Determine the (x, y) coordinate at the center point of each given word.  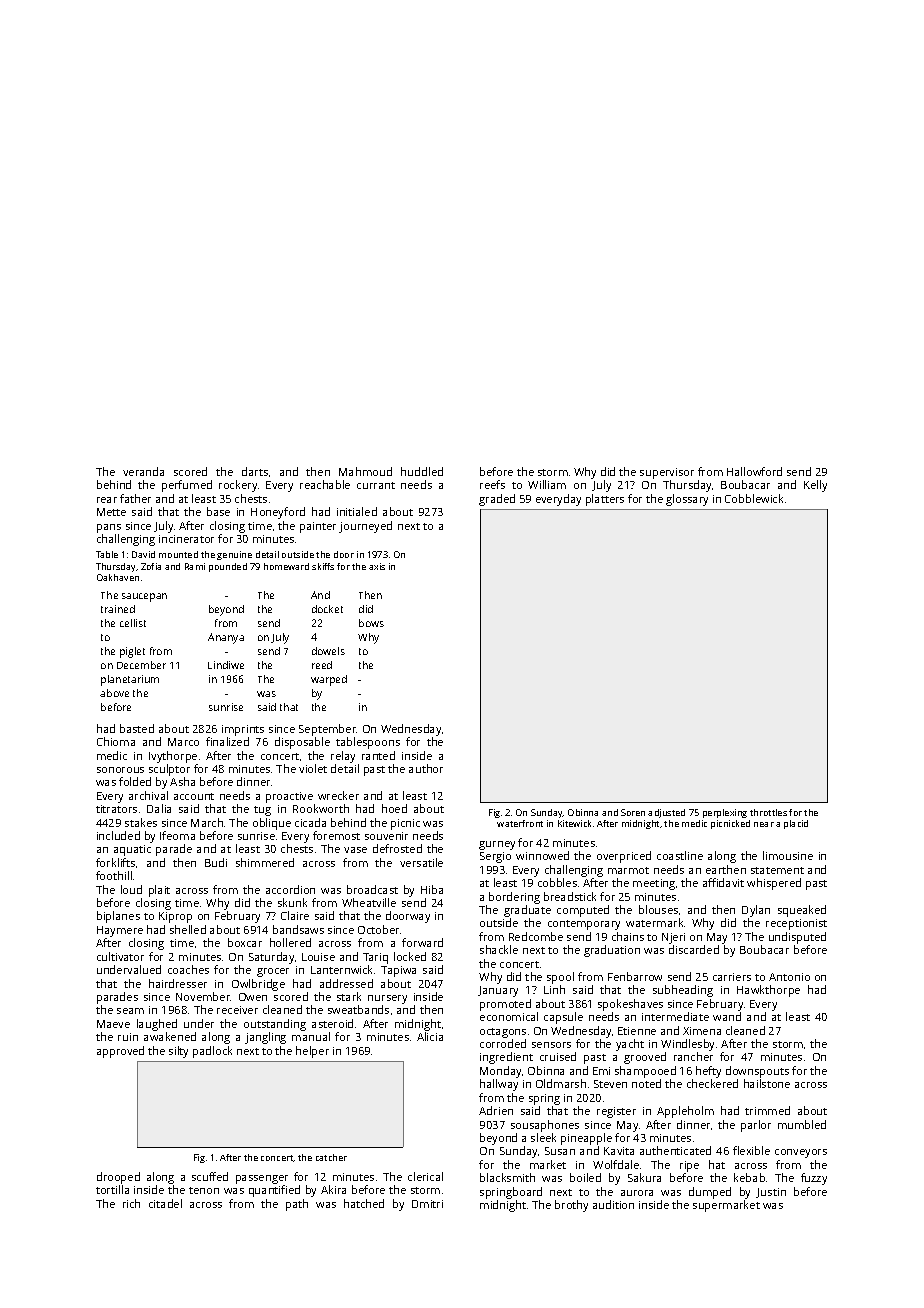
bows (371, 623)
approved (120, 1052)
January (498, 991)
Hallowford (754, 471)
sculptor (169, 770)
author (426, 768)
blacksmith (507, 1177)
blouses (658, 909)
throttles (768, 812)
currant (376, 485)
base (218, 511)
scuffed (210, 1176)
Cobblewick (754, 498)
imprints (243, 730)
